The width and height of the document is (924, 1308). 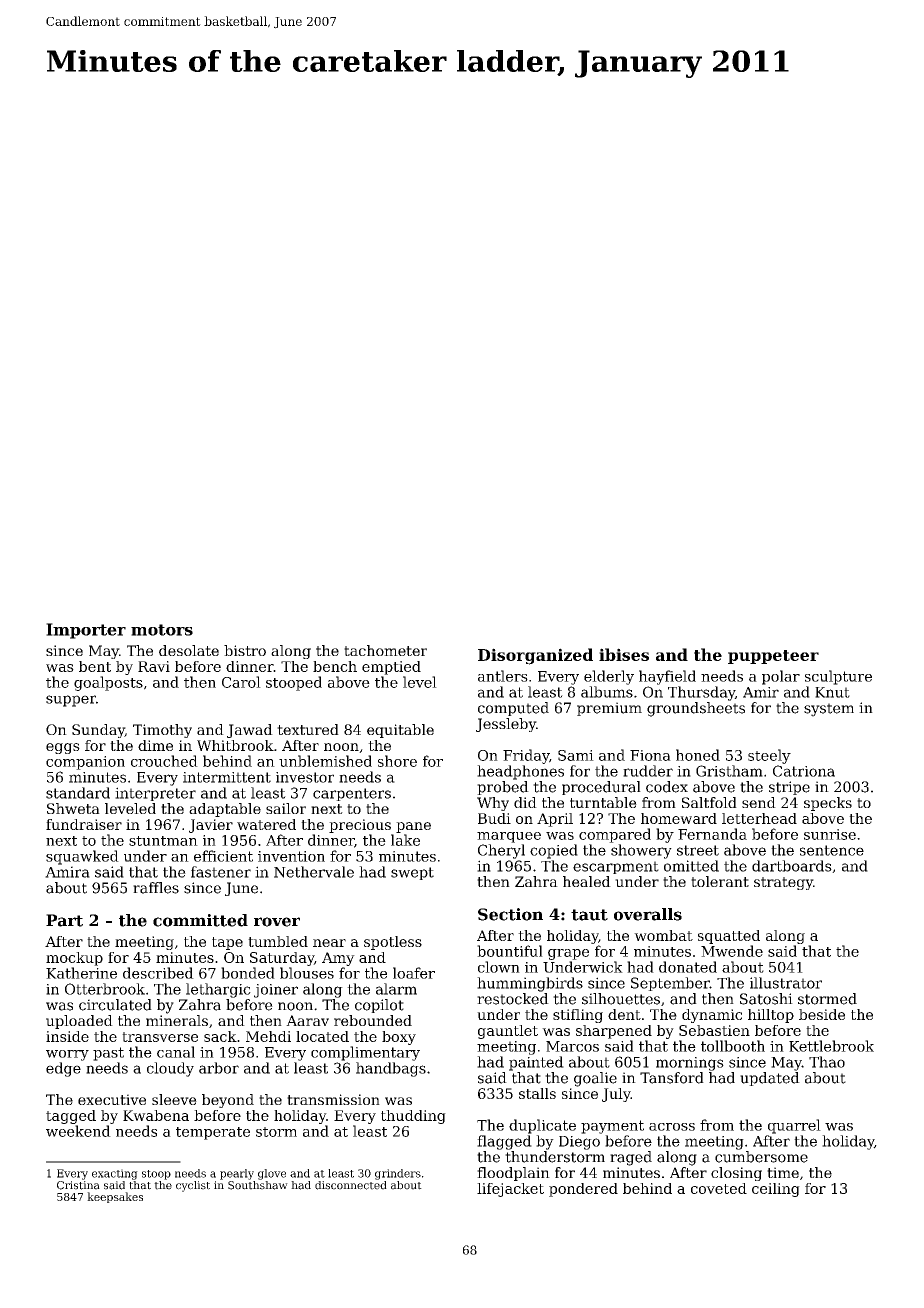 I want to click on antlers, so click(x=503, y=676).
